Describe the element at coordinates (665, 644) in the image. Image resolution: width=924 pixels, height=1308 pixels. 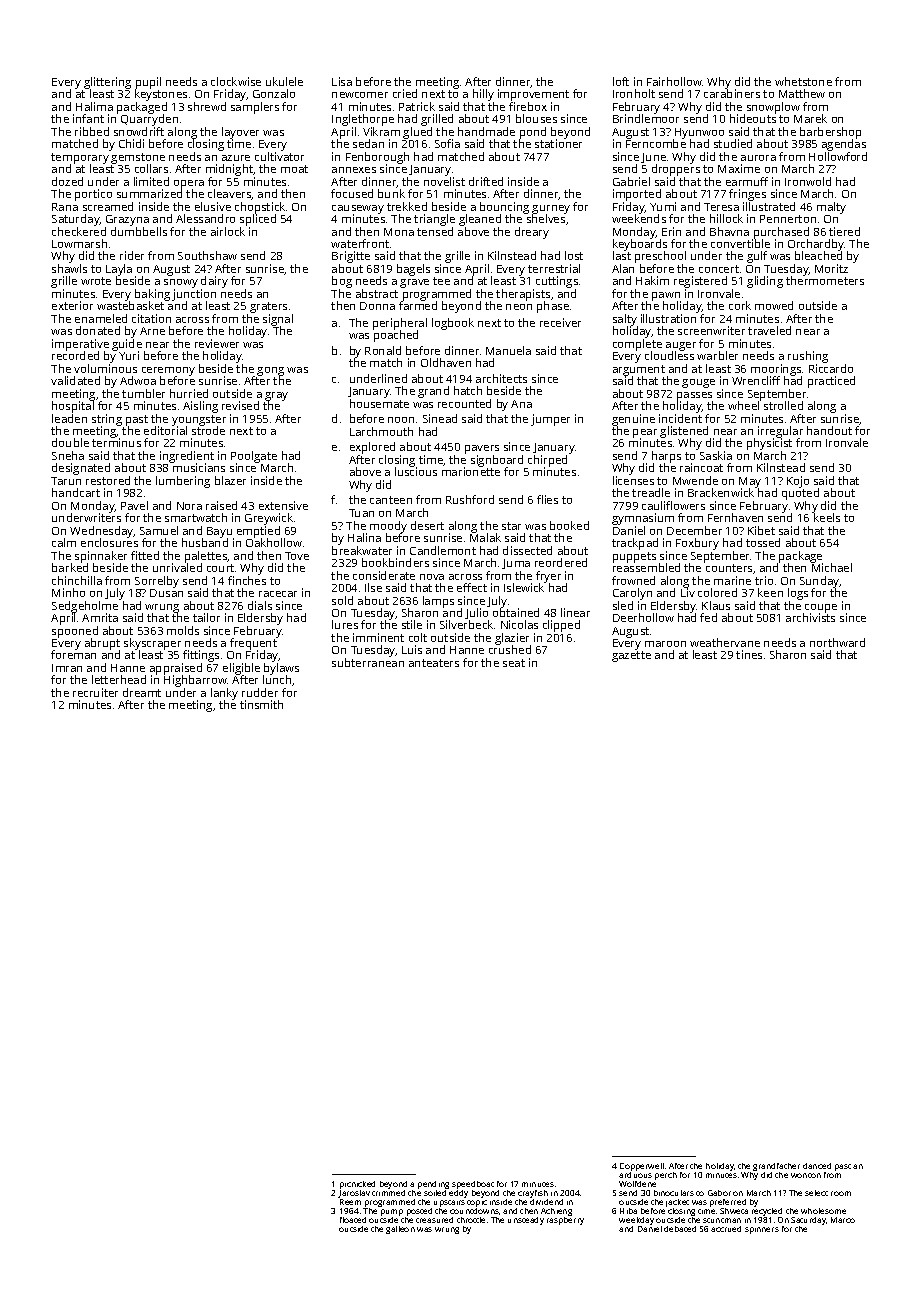
I see `maroon` at that location.
